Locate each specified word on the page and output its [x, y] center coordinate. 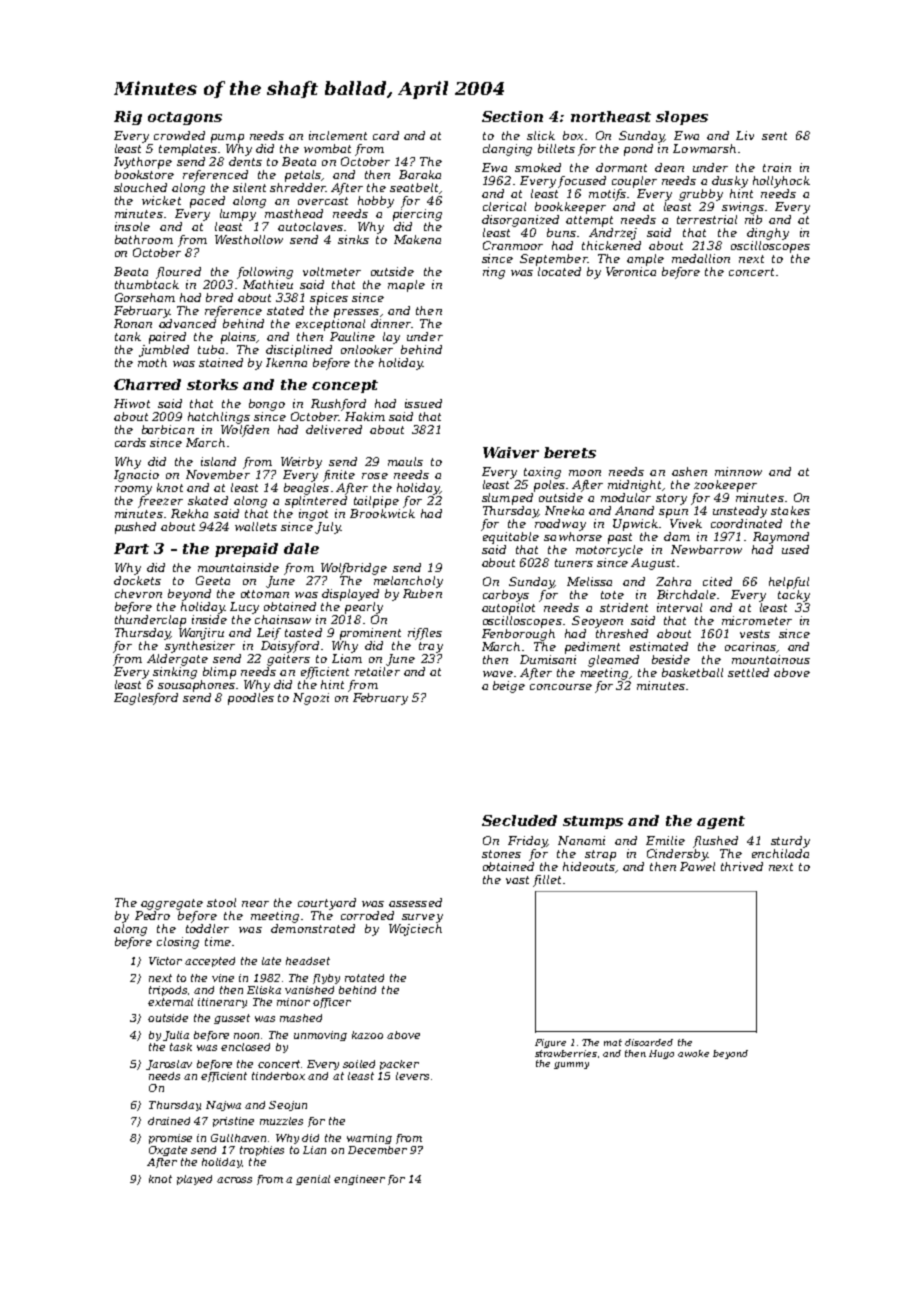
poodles [251, 699]
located [559, 271]
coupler [634, 182]
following [265, 273]
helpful [789, 583]
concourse [561, 687]
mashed [301, 1018]
